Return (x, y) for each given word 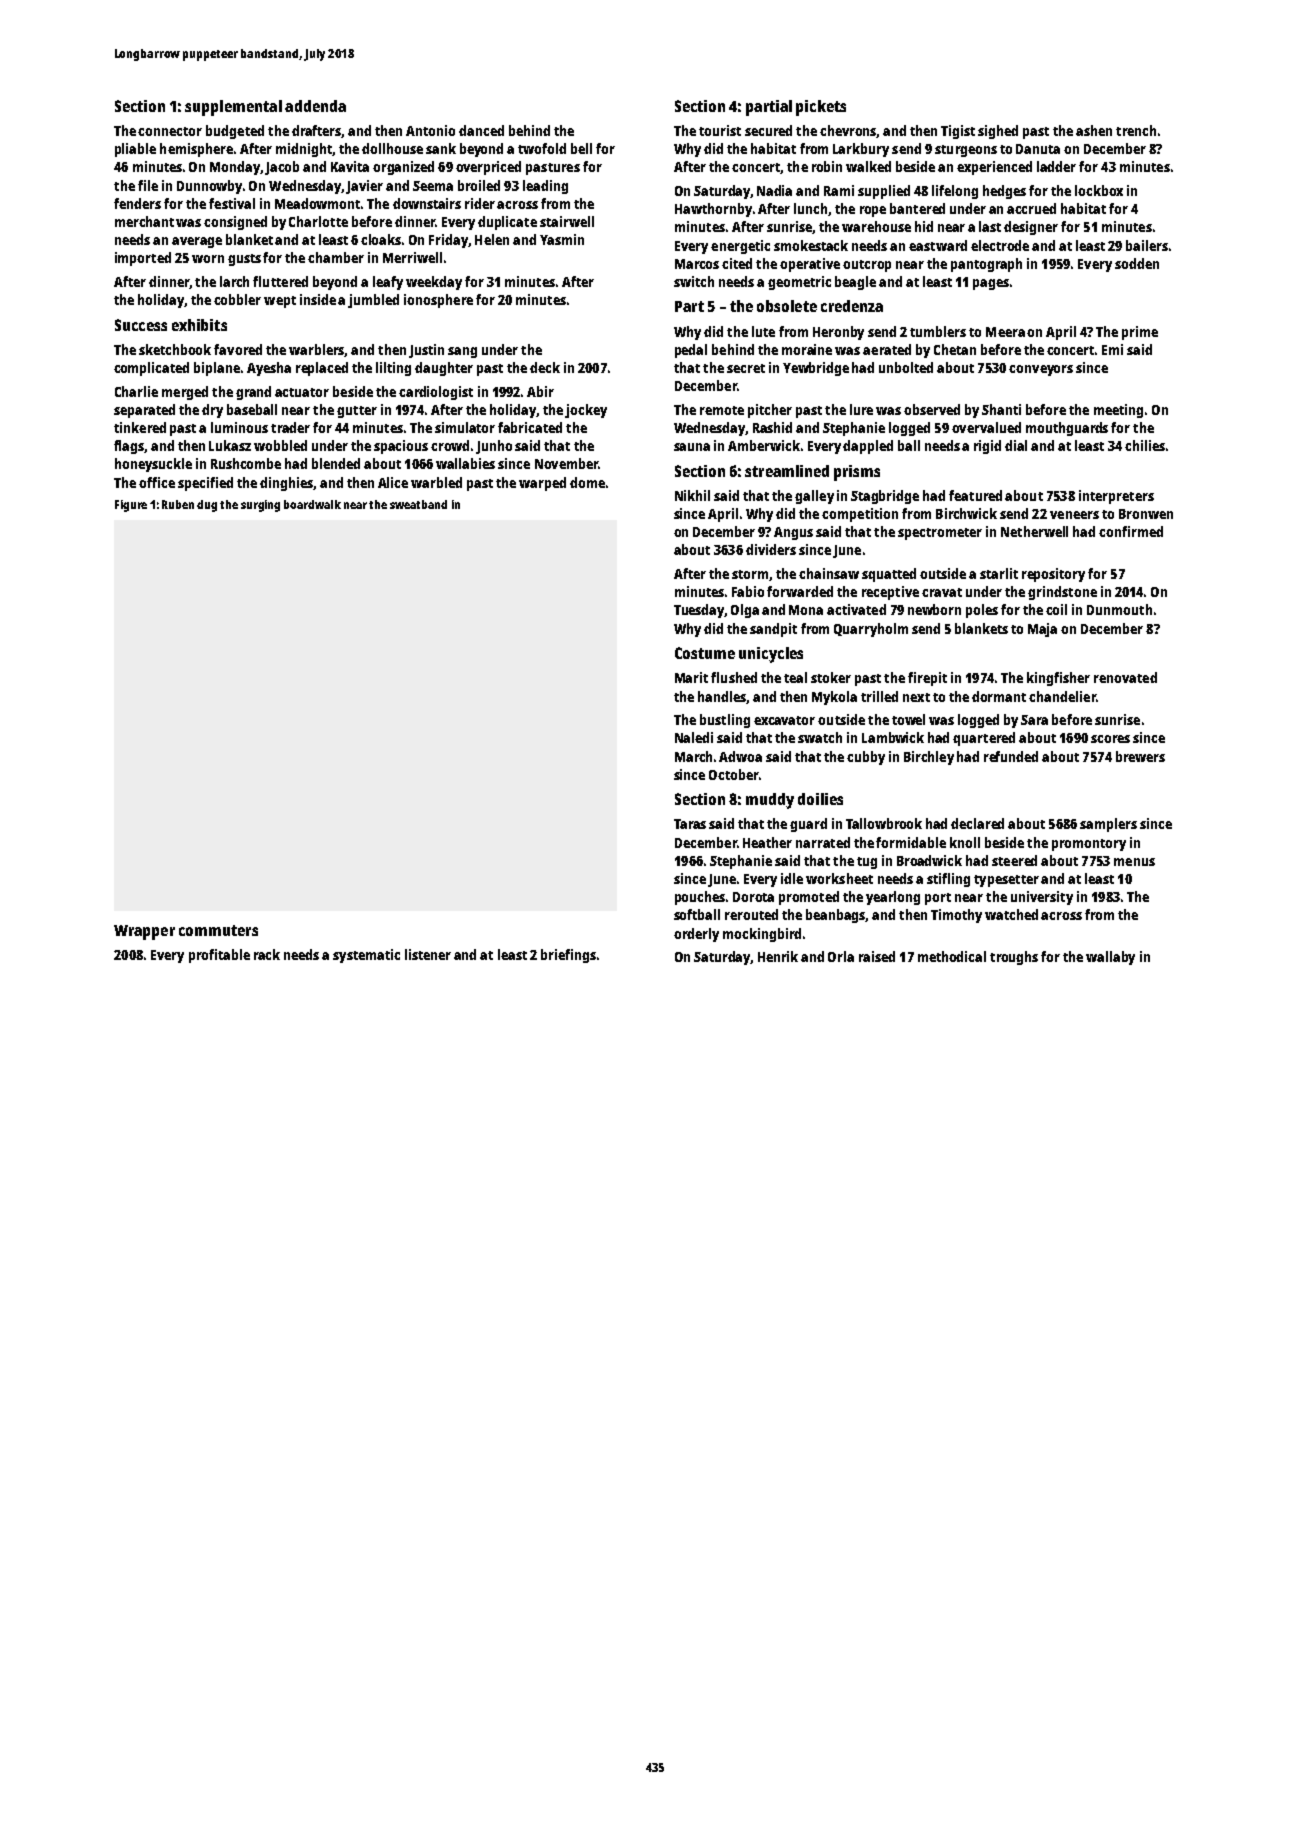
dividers (771, 549)
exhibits (199, 325)
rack (267, 954)
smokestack (811, 245)
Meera (1005, 332)
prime (1140, 333)
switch (694, 281)
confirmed (1131, 531)
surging (260, 506)
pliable (135, 150)
